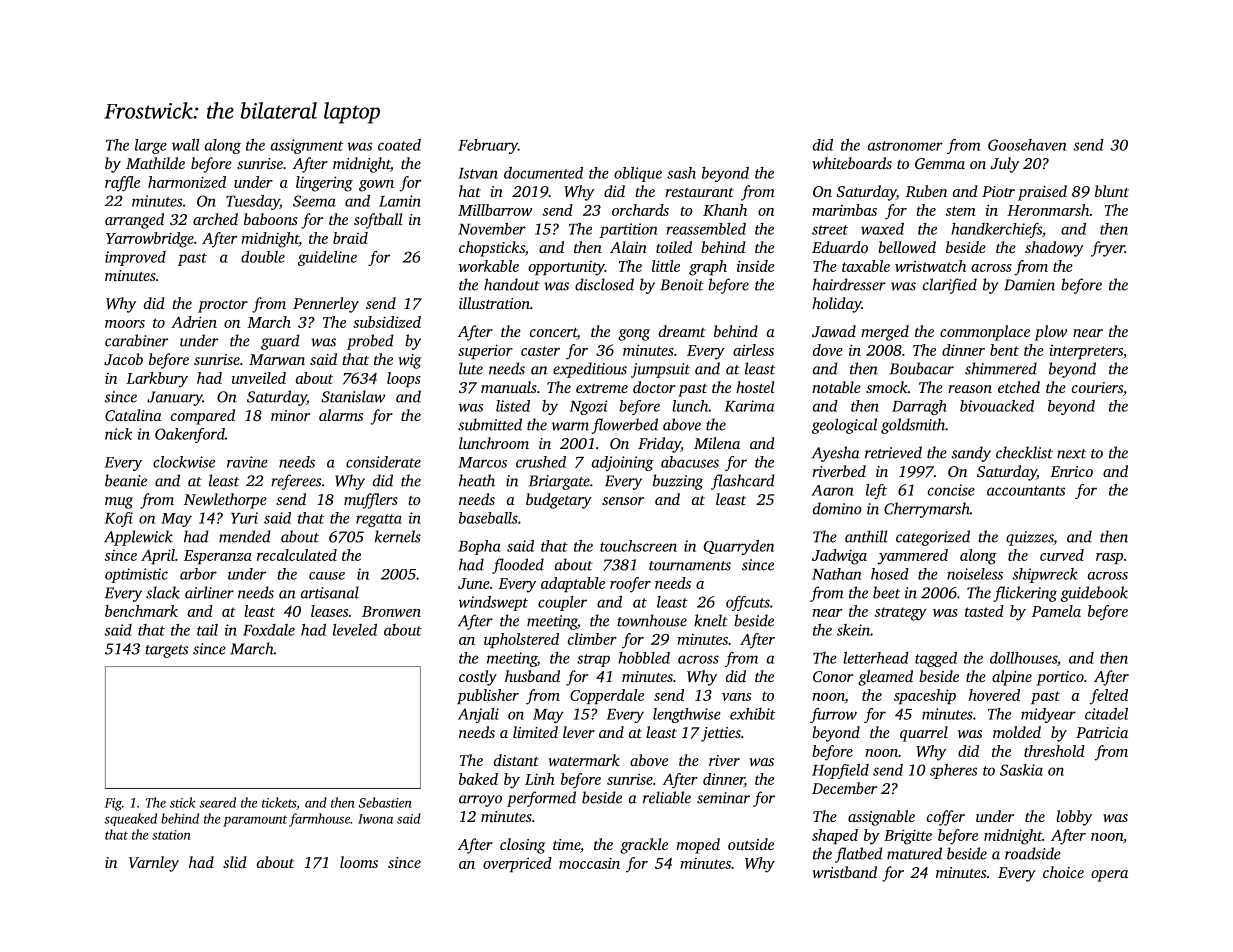 The height and width of the page is (952, 1233). Describe the element at coordinates (1042, 193) in the page. I see `praised` at that location.
